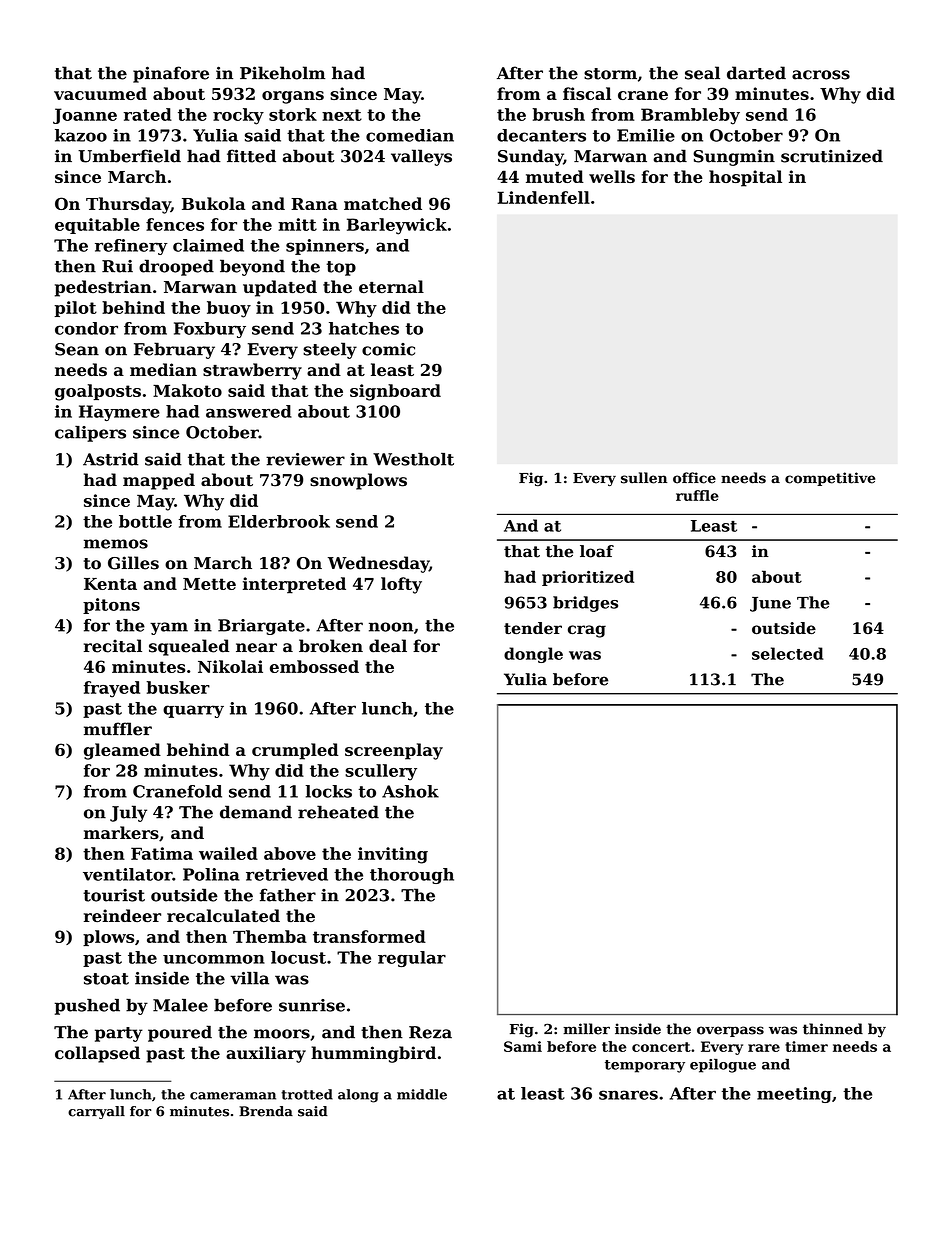 This page has height=1233, width=952. What do you see at coordinates (533, 655) in the page?
I see `dongle` at bounding box center [533, 655].
